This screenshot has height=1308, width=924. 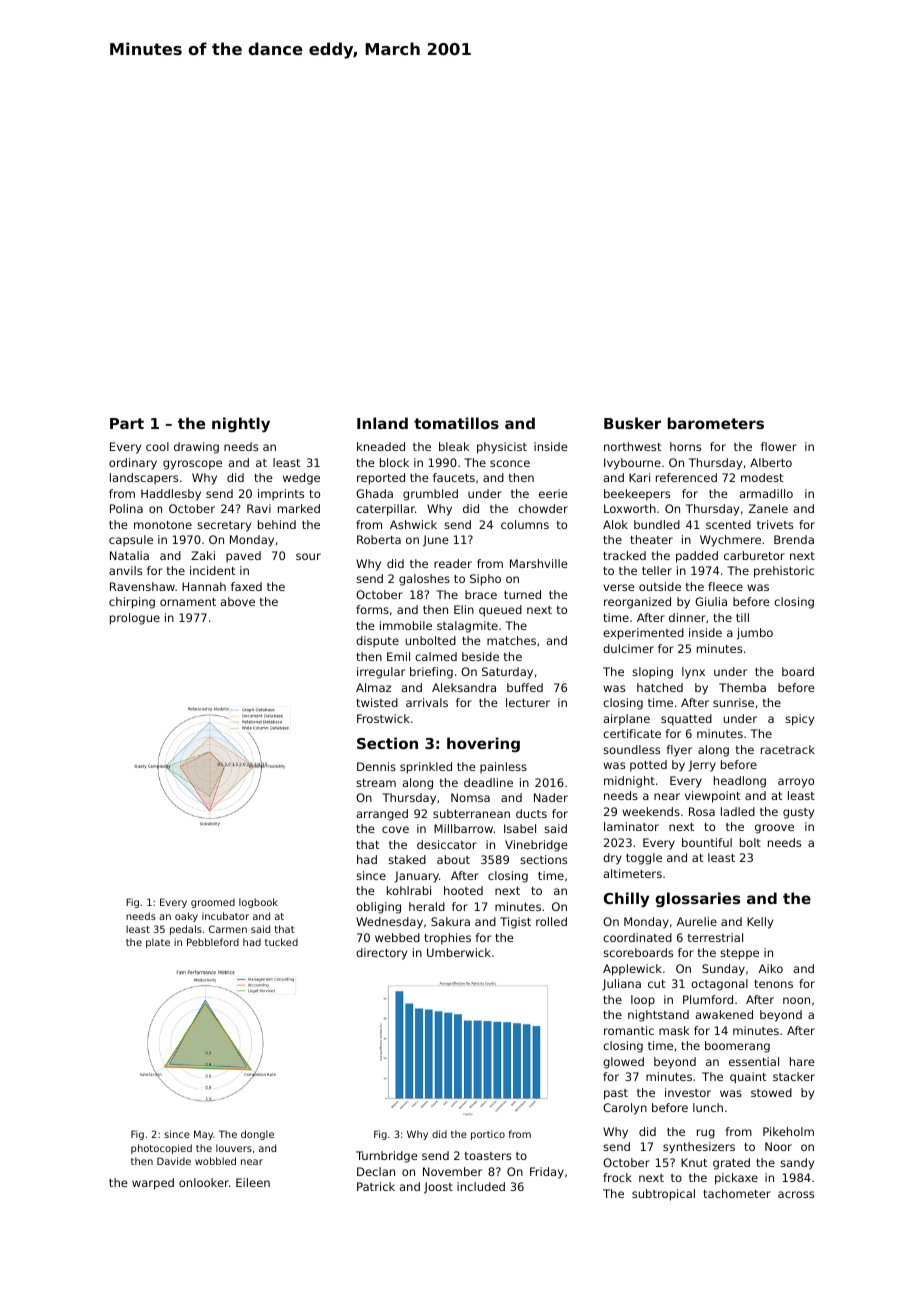 I want to click on onlooker, so click(x=204, y=1182).
